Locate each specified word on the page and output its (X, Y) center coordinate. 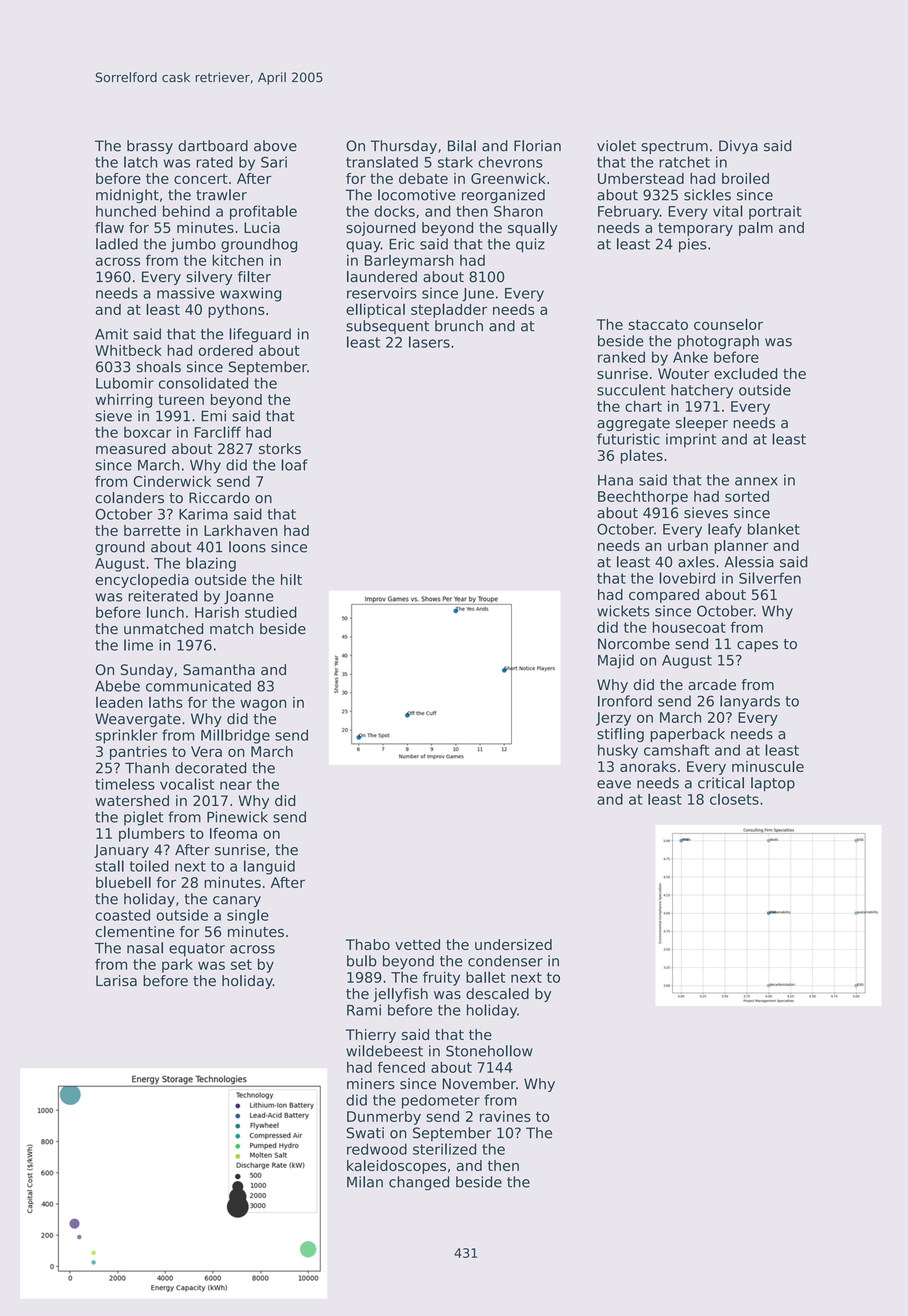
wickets (623, 611)
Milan (365, 1182)
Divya (738, 147)
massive (186, 293)
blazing (211, 564)
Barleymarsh (409, 262)
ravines (505, 1116)
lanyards (750, 702)
